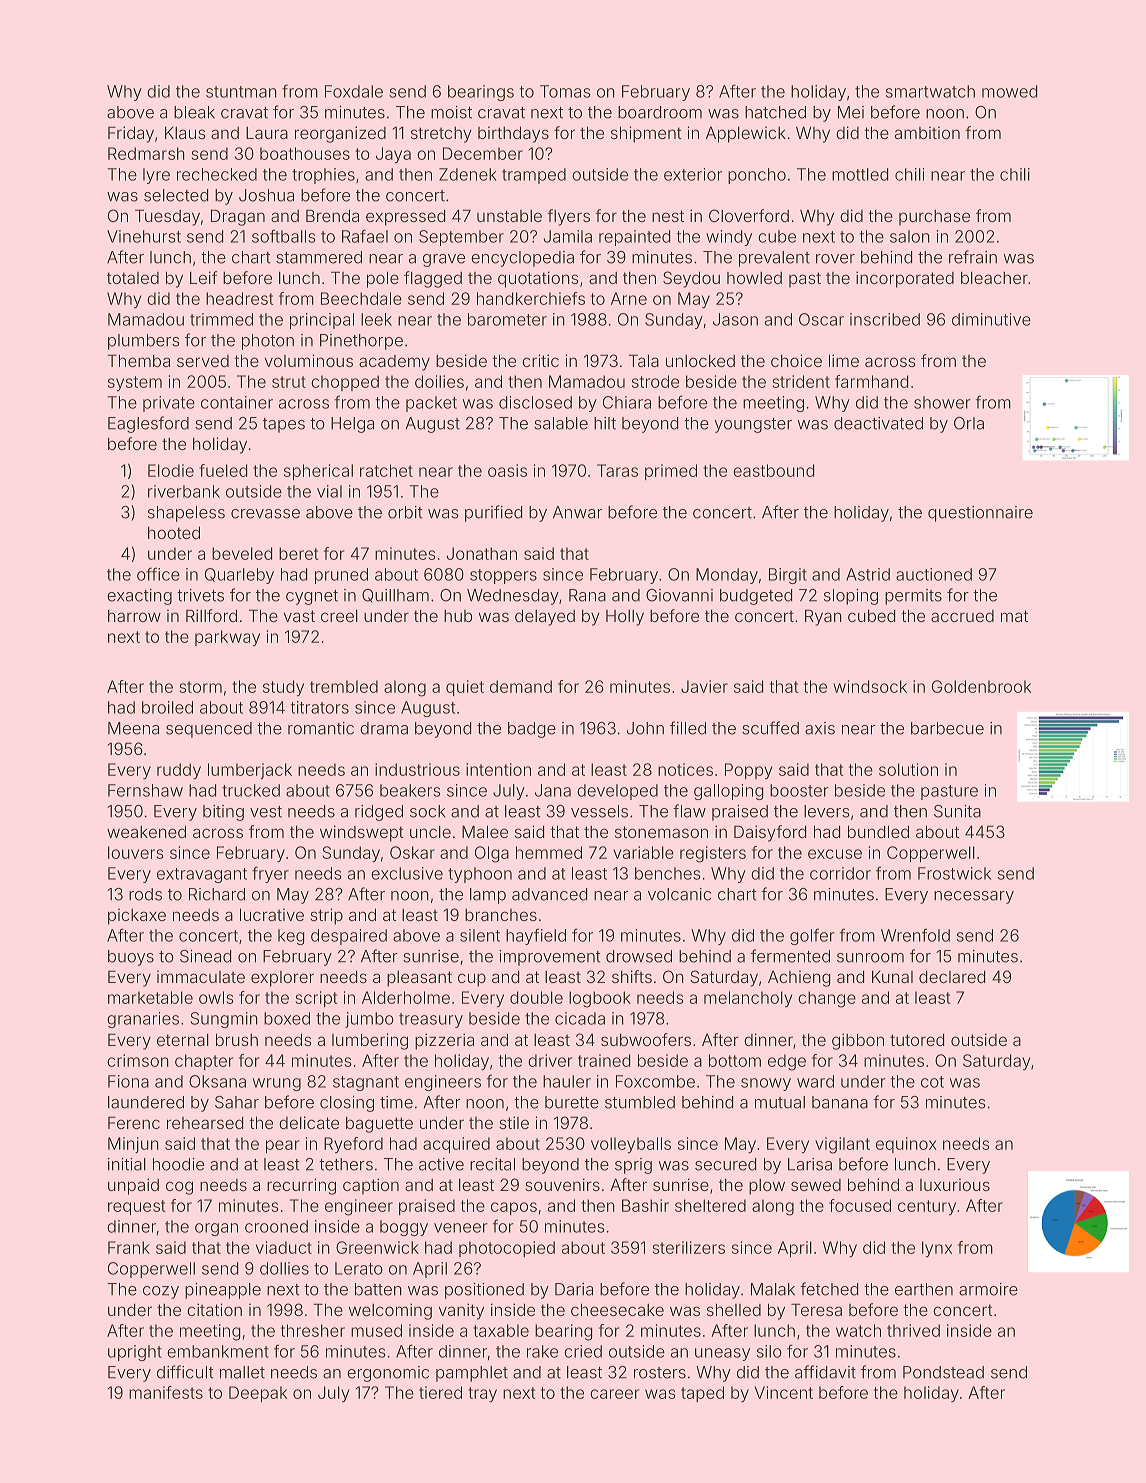 The height and width of the screenshot is (1483, 1146). What do you see at coordinates (131, 958) in the screenshot?
I see `buoys` at bounding box center [131, 958].
